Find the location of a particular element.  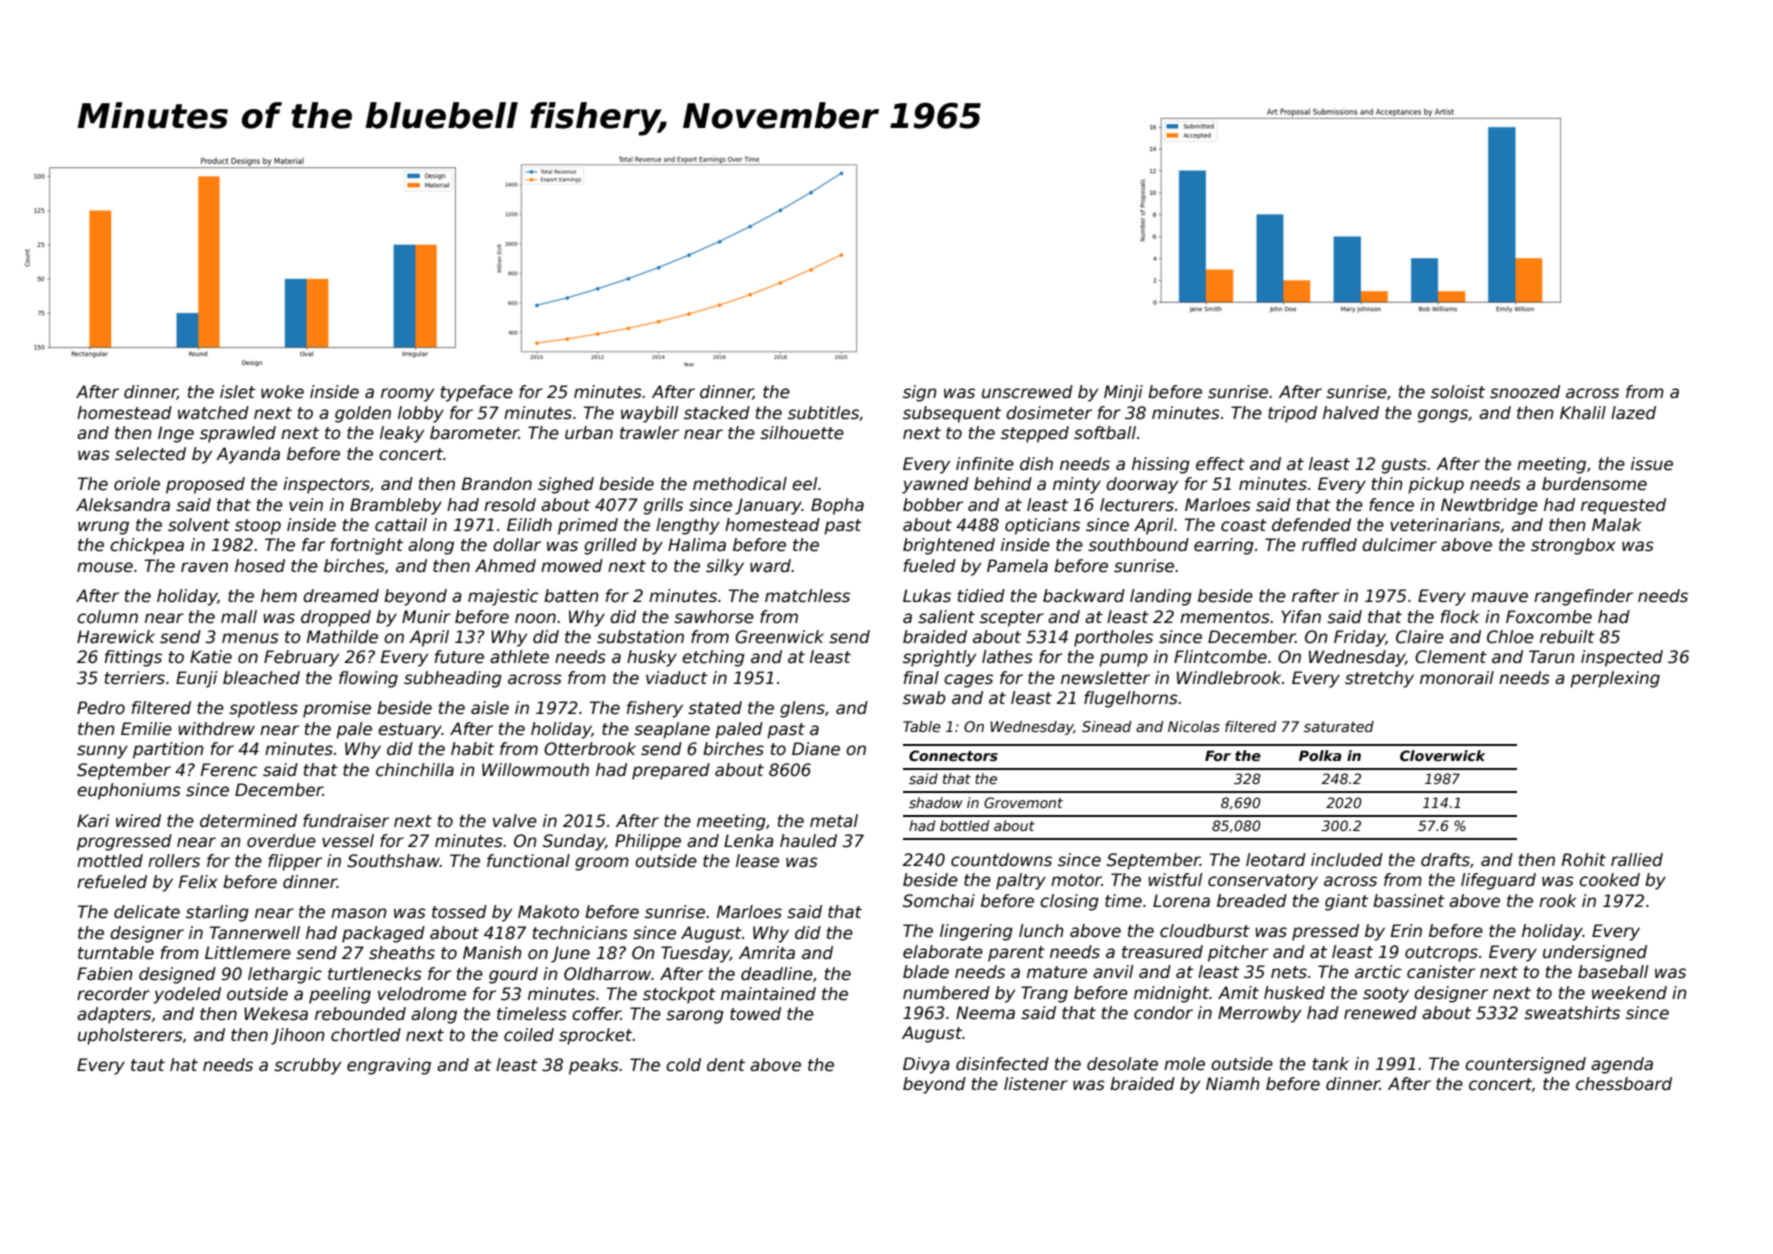

drafts is located at coordinates (1445, 860).
